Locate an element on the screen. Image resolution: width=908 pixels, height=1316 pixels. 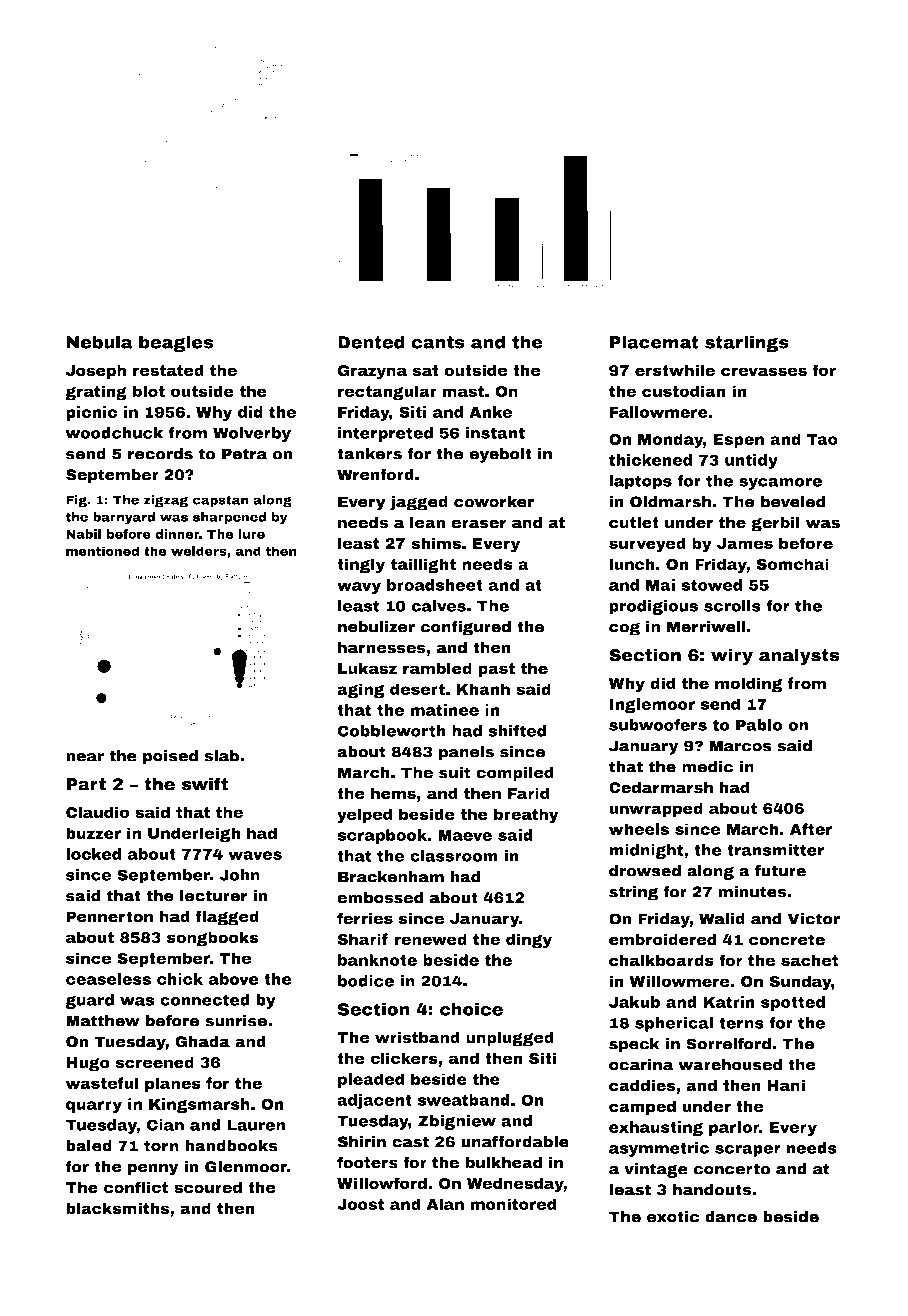
Placemat is located at coordinates (654, 342).
